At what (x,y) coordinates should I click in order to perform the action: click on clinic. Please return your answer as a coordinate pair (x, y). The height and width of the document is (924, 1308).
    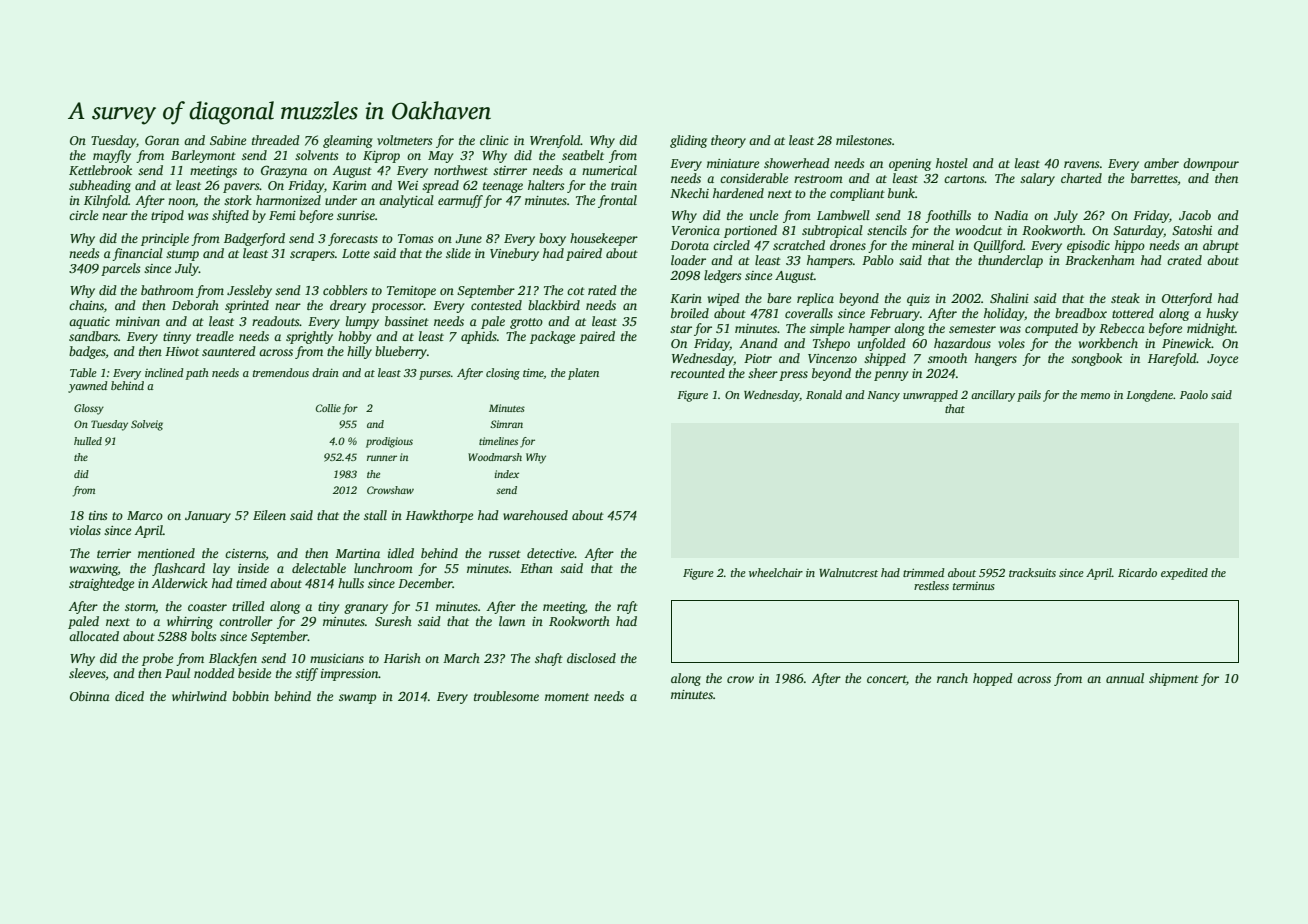
    Looking at the image, I should click on (494, 140).
